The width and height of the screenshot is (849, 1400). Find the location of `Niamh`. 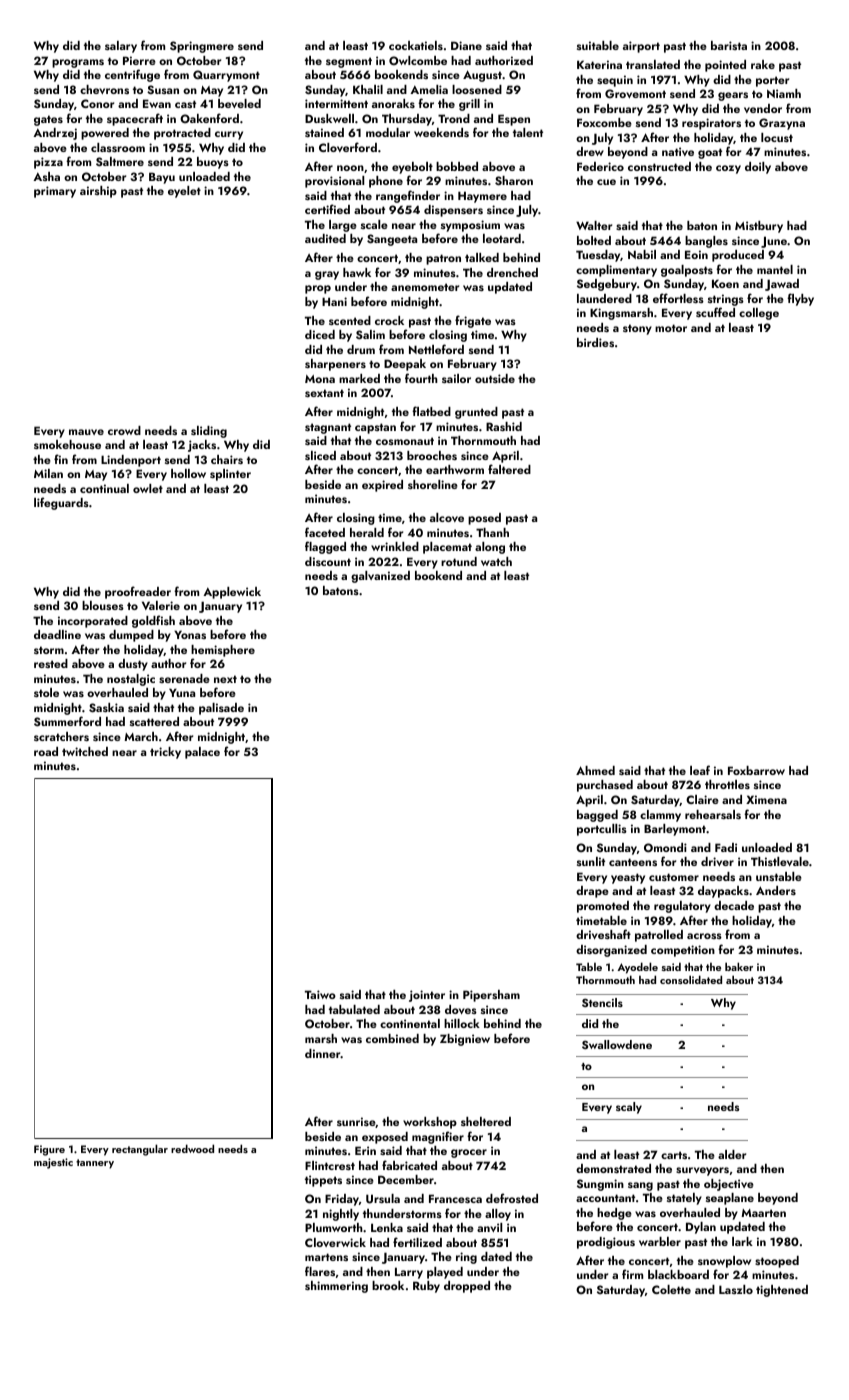

Niamh is located at coordinates (784, 93).
